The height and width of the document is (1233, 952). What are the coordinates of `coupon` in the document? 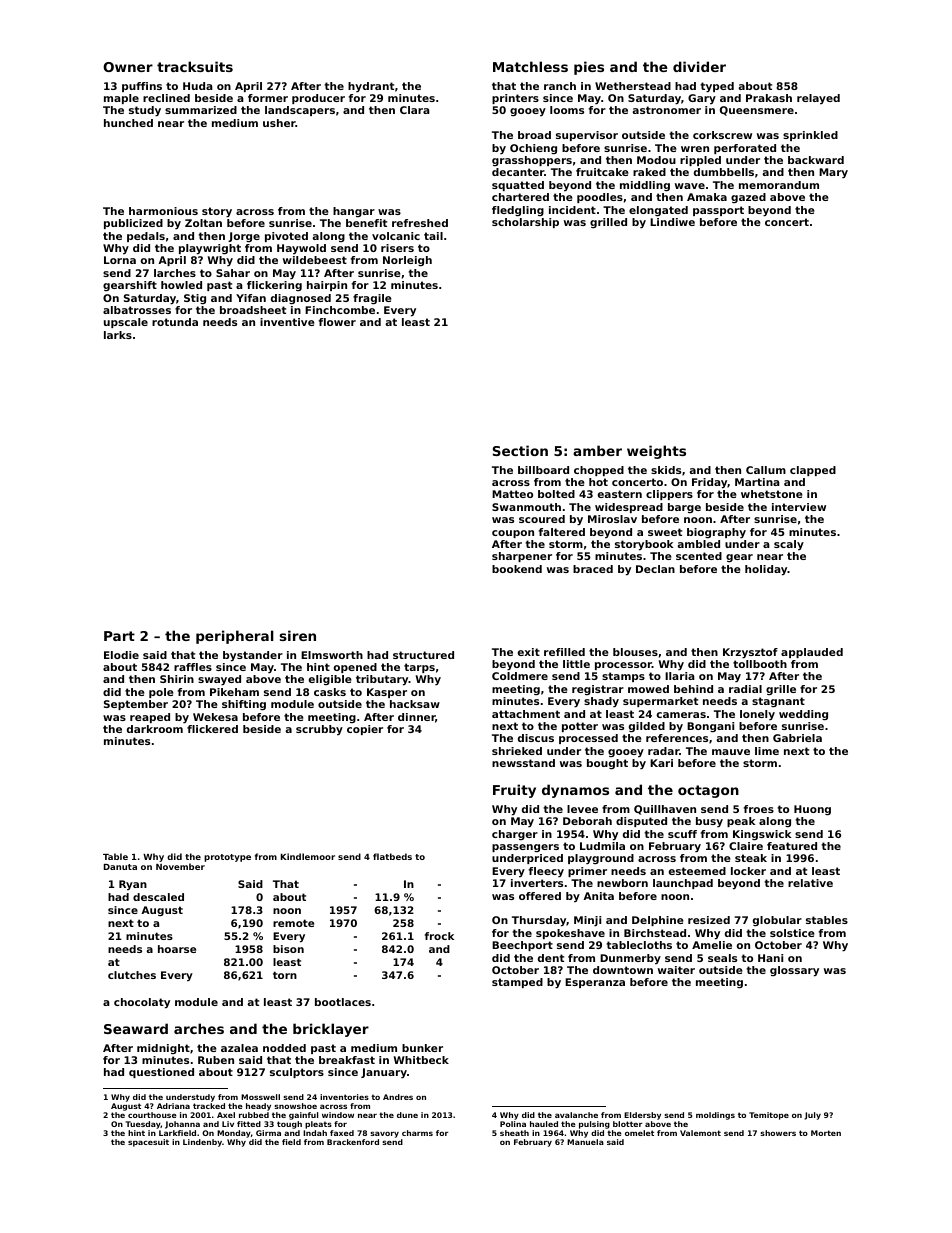 It's located at (513, 534).
